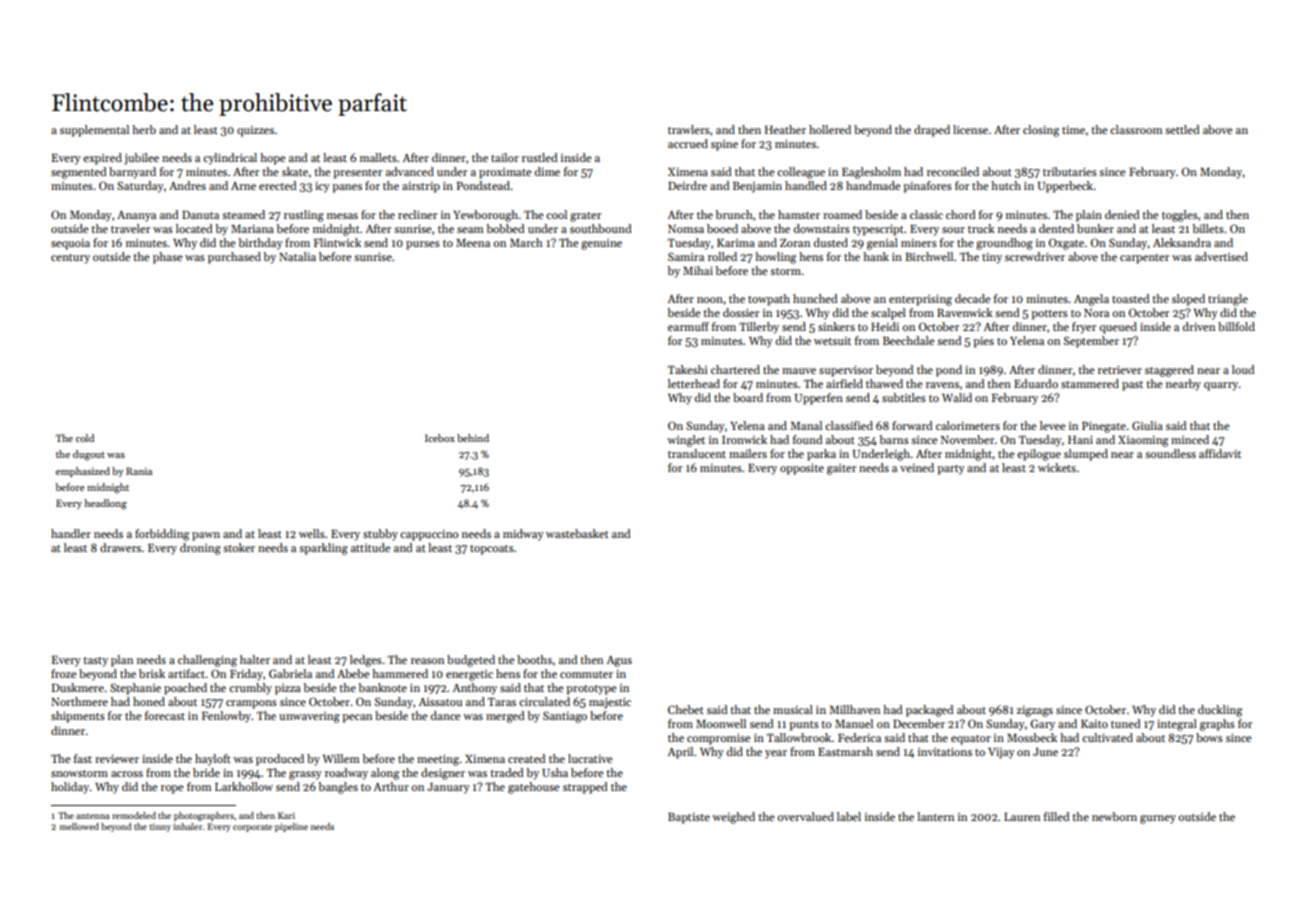 The width and height of the screenshot is (1308, 924). Describe the element at coordinates (953, 171) in the screenshot. I see `reconciled` at that location.
